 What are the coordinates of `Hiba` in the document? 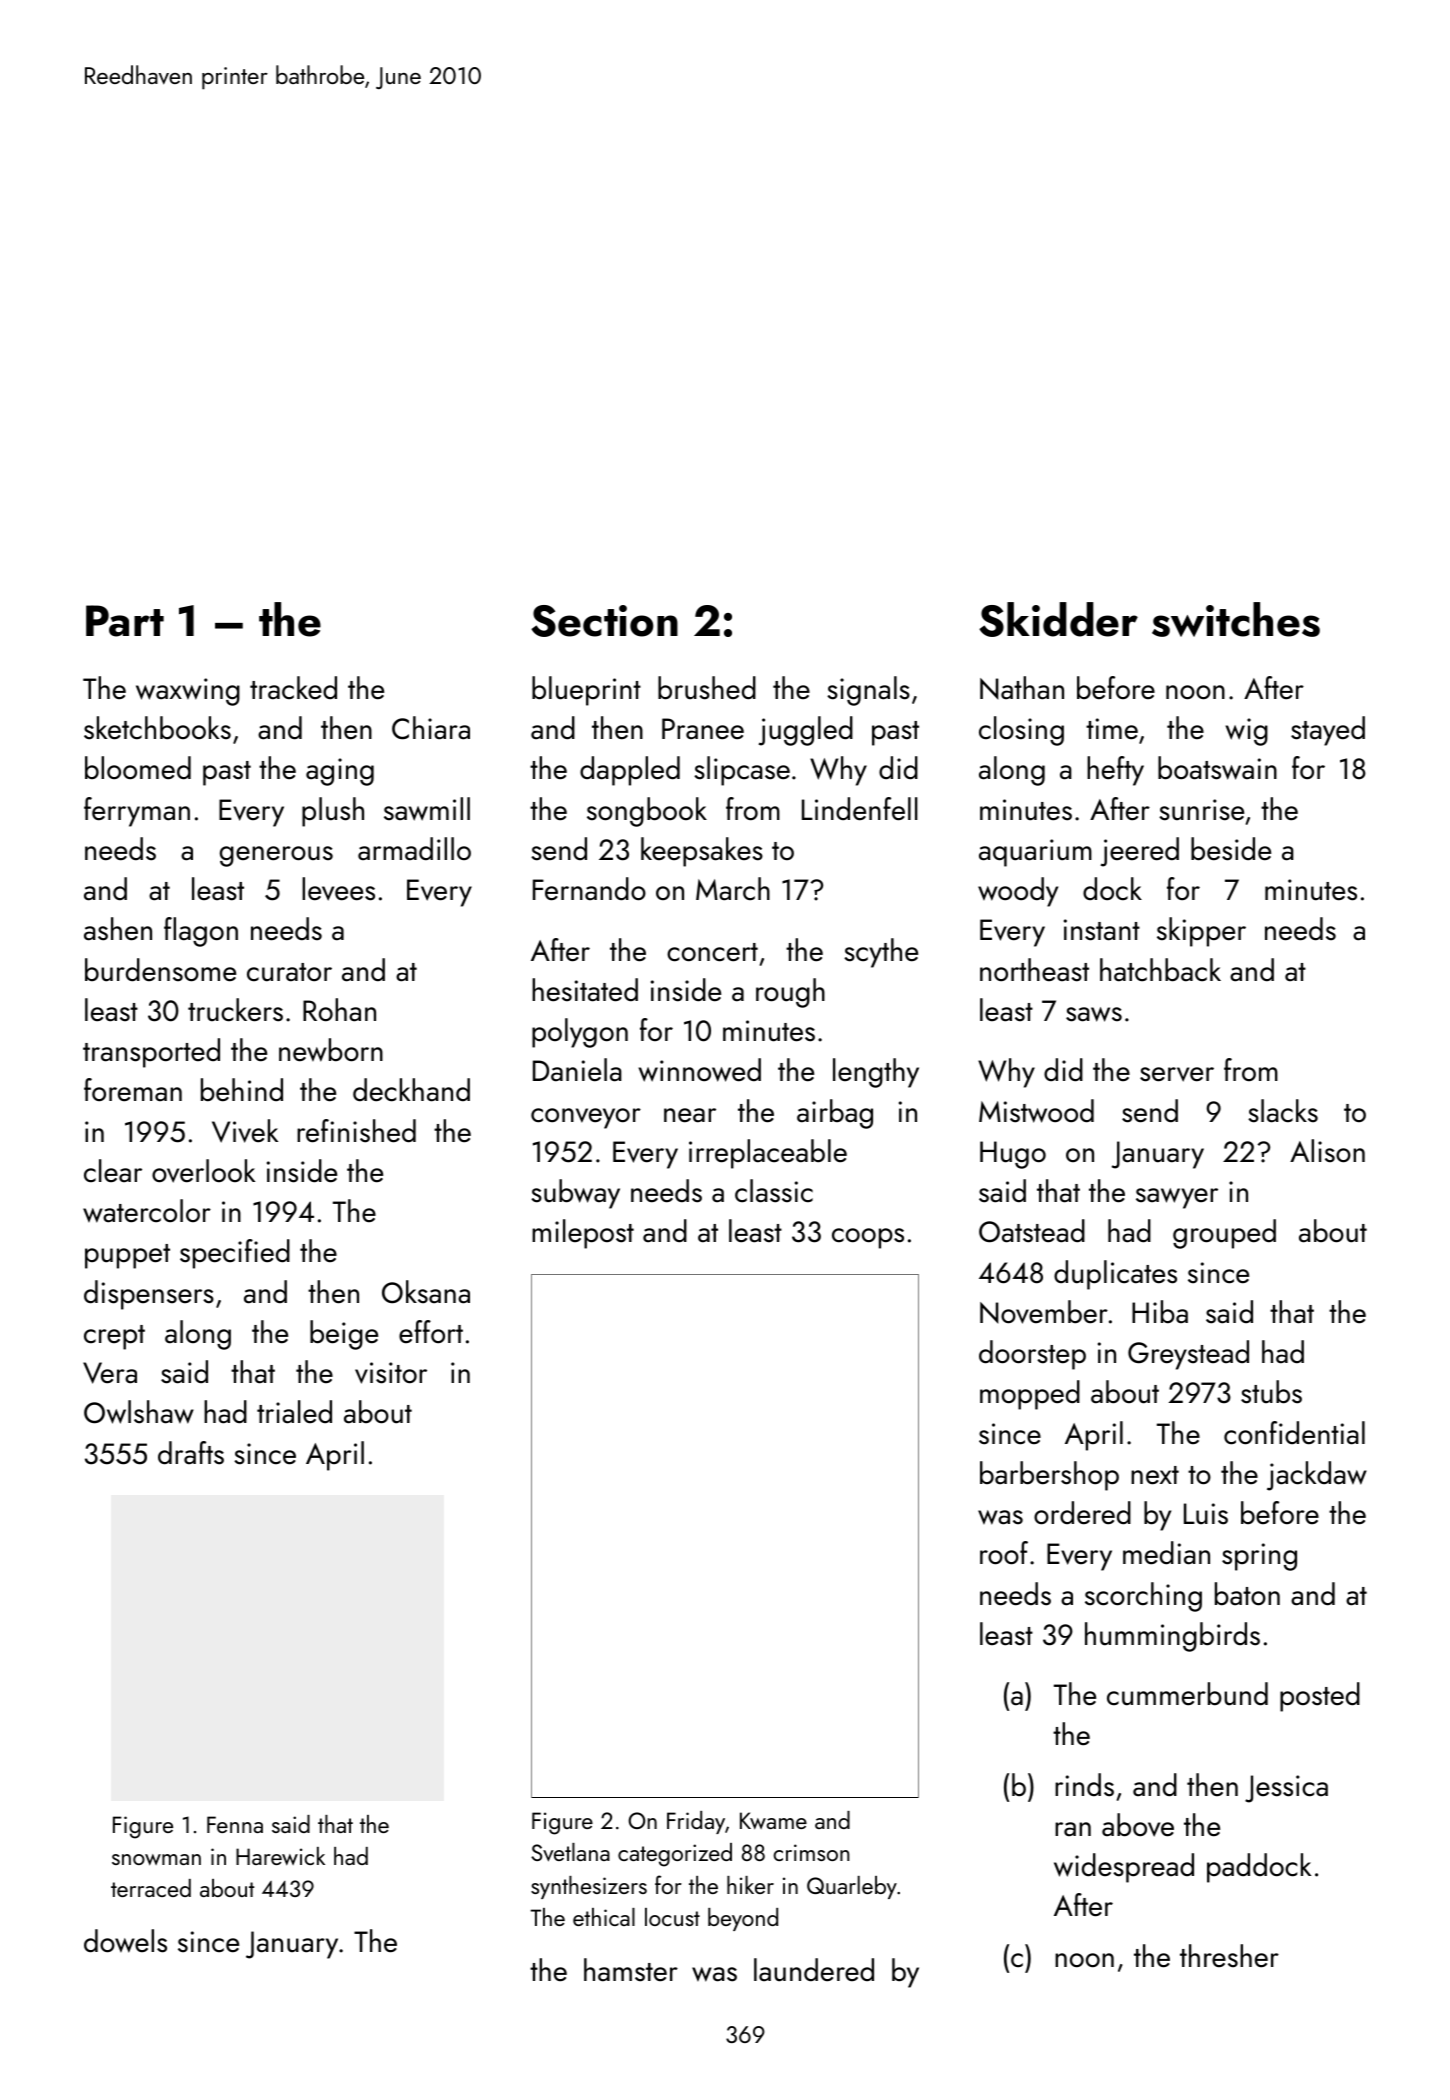 It's located at (1160, 1312).
